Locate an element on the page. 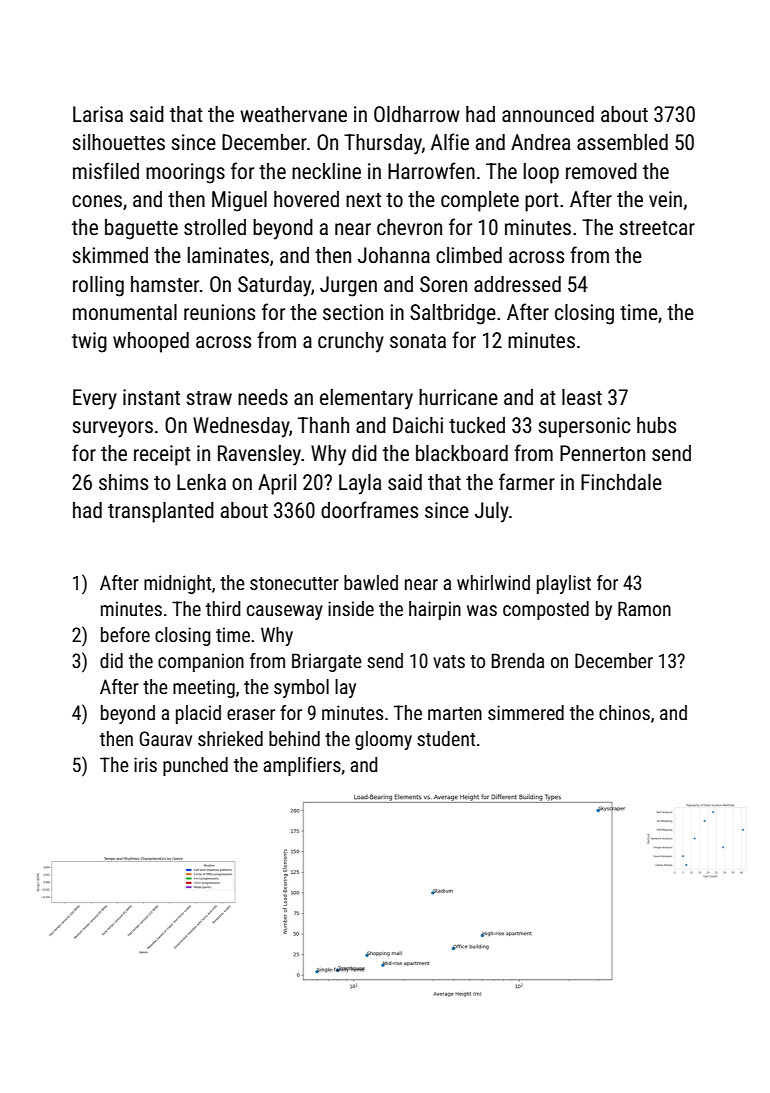  neckline is located at coordinates (326, 171).
